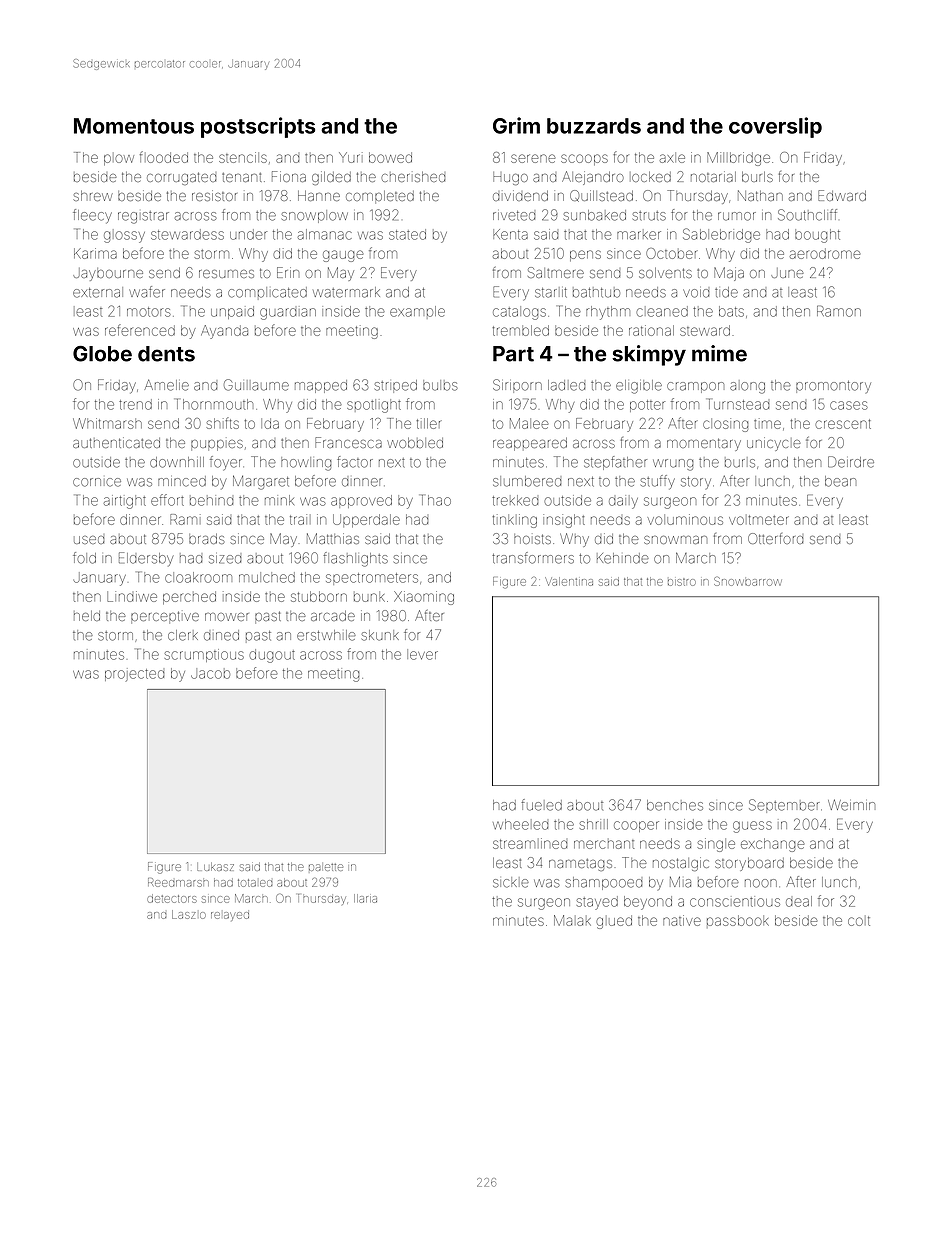 The height and width of the screenshot is (1233, 952). I want to click on fold, so click(84, 558).
